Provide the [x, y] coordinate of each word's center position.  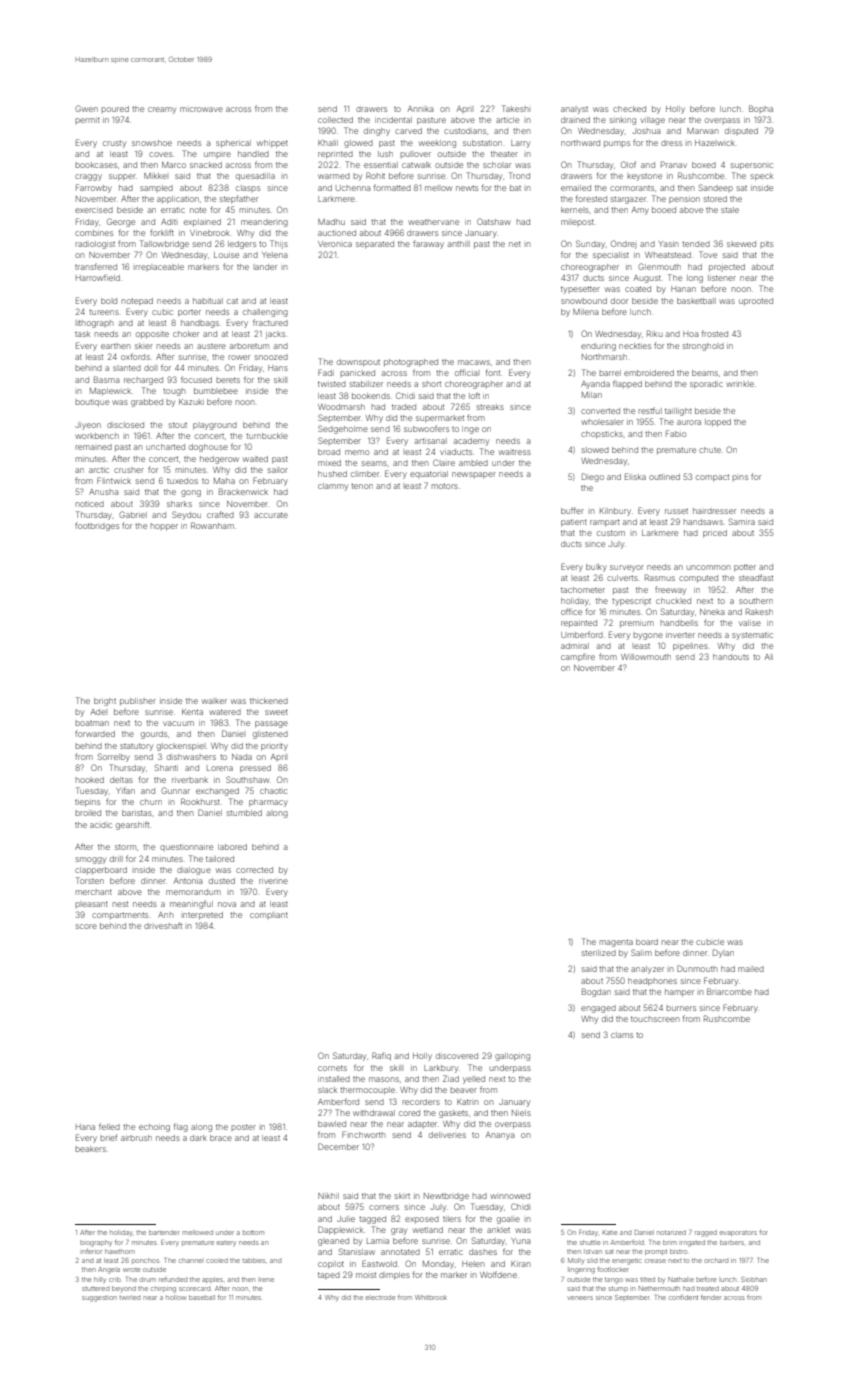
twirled [129, 1298]
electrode [381, 1297]
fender [711, 1297]
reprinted [335, 155]
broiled [88, 813]
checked [629, 109]
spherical [233, 144]
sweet [276, 712]
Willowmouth [646, 657]
